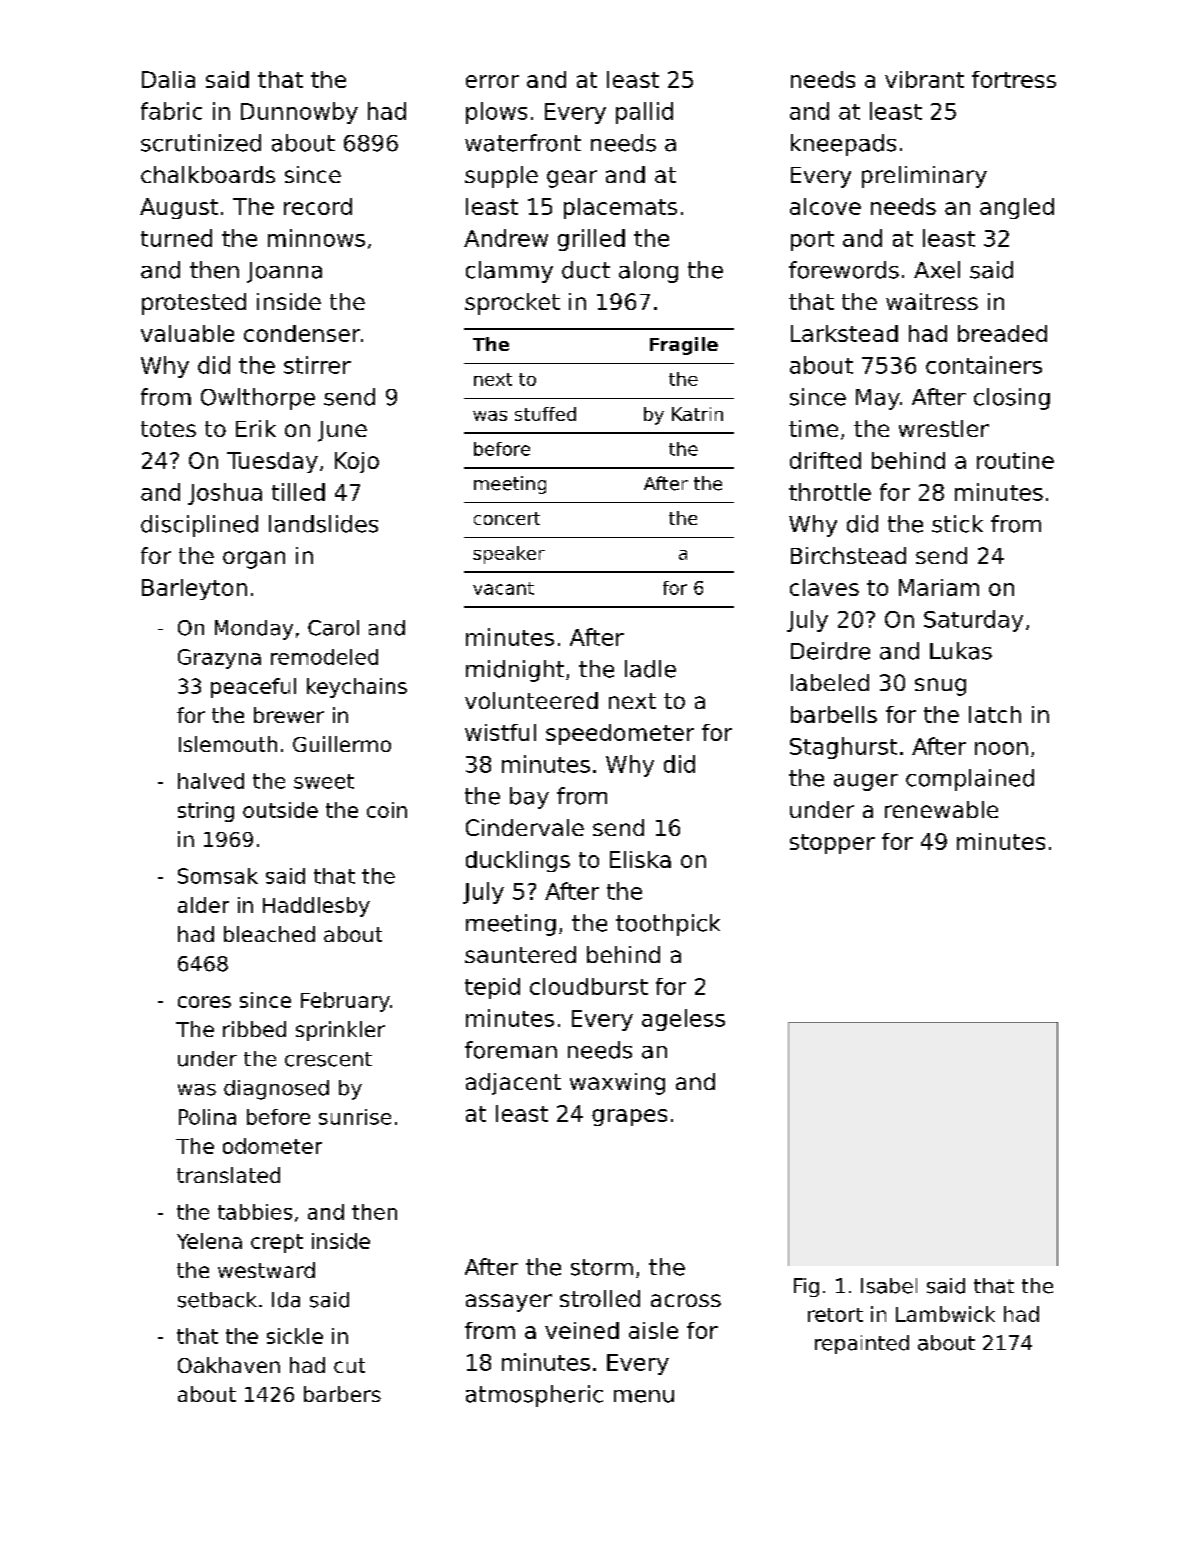 Image resolution: width=1198 pixels, height=1551 pixels. Describe the element at coordinates (644, 113) in the screenshot. I see `pallid` at that location.
